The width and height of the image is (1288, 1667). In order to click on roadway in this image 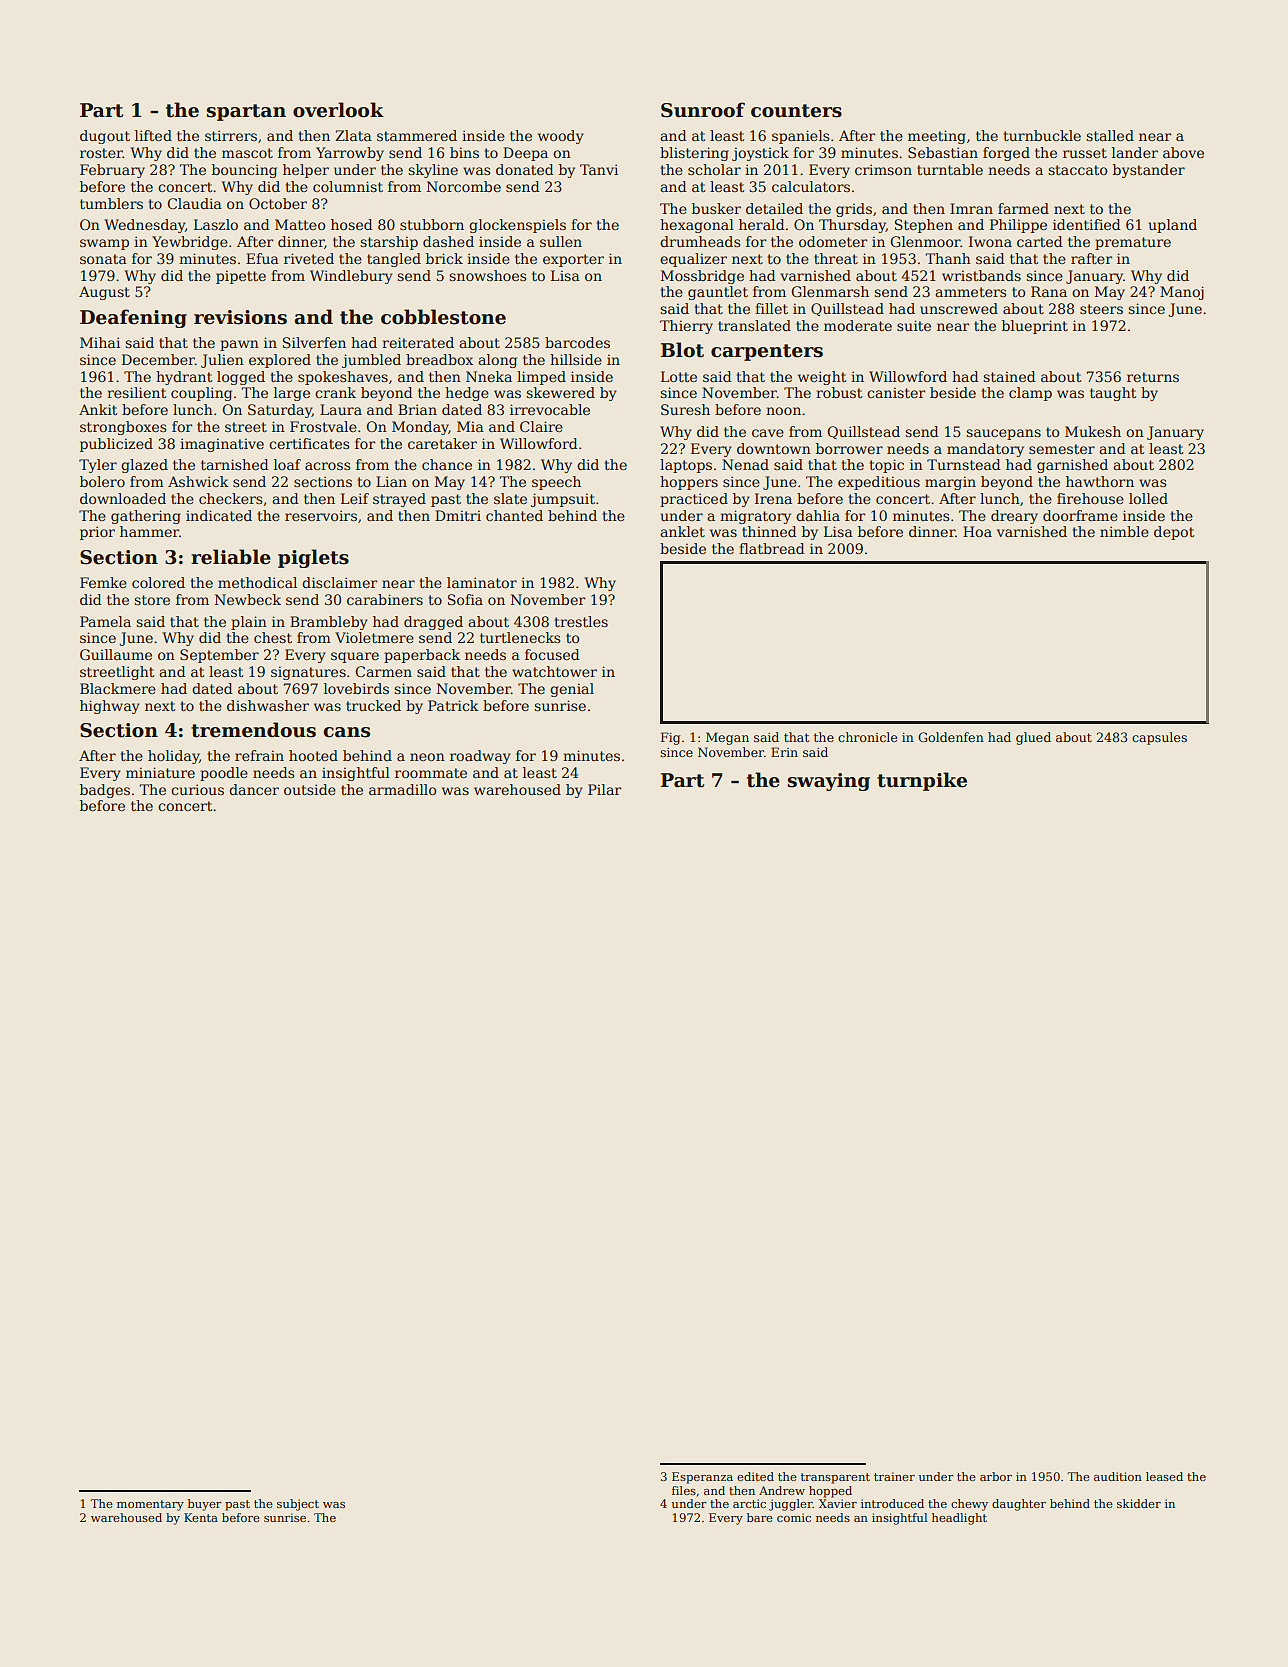, I will do `click(480, 757)`.
